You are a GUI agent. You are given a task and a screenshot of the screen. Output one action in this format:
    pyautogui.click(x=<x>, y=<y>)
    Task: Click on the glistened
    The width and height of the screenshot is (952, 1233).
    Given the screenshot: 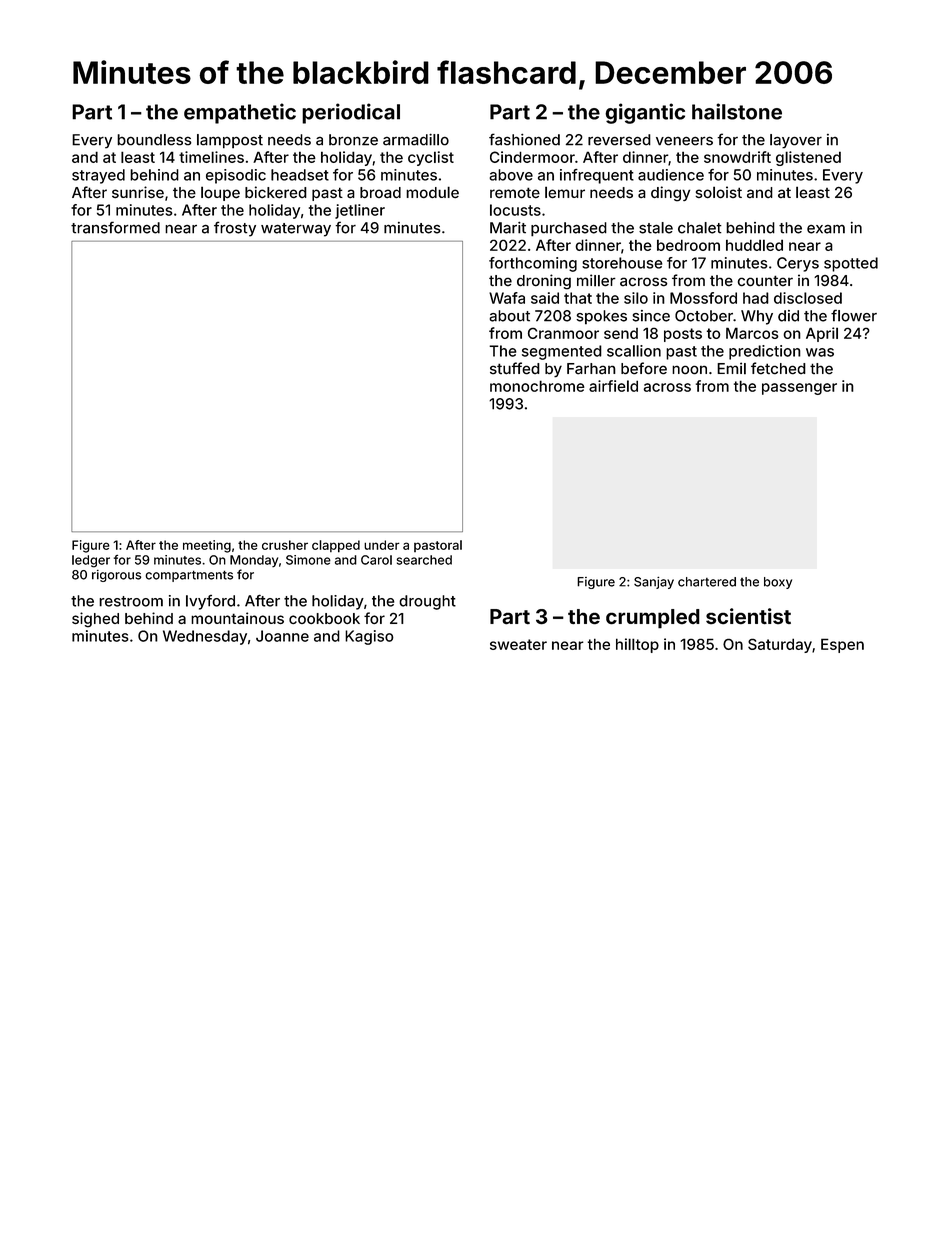 What is the action you would take?
    pyautogui.click(x=808, y=158)
